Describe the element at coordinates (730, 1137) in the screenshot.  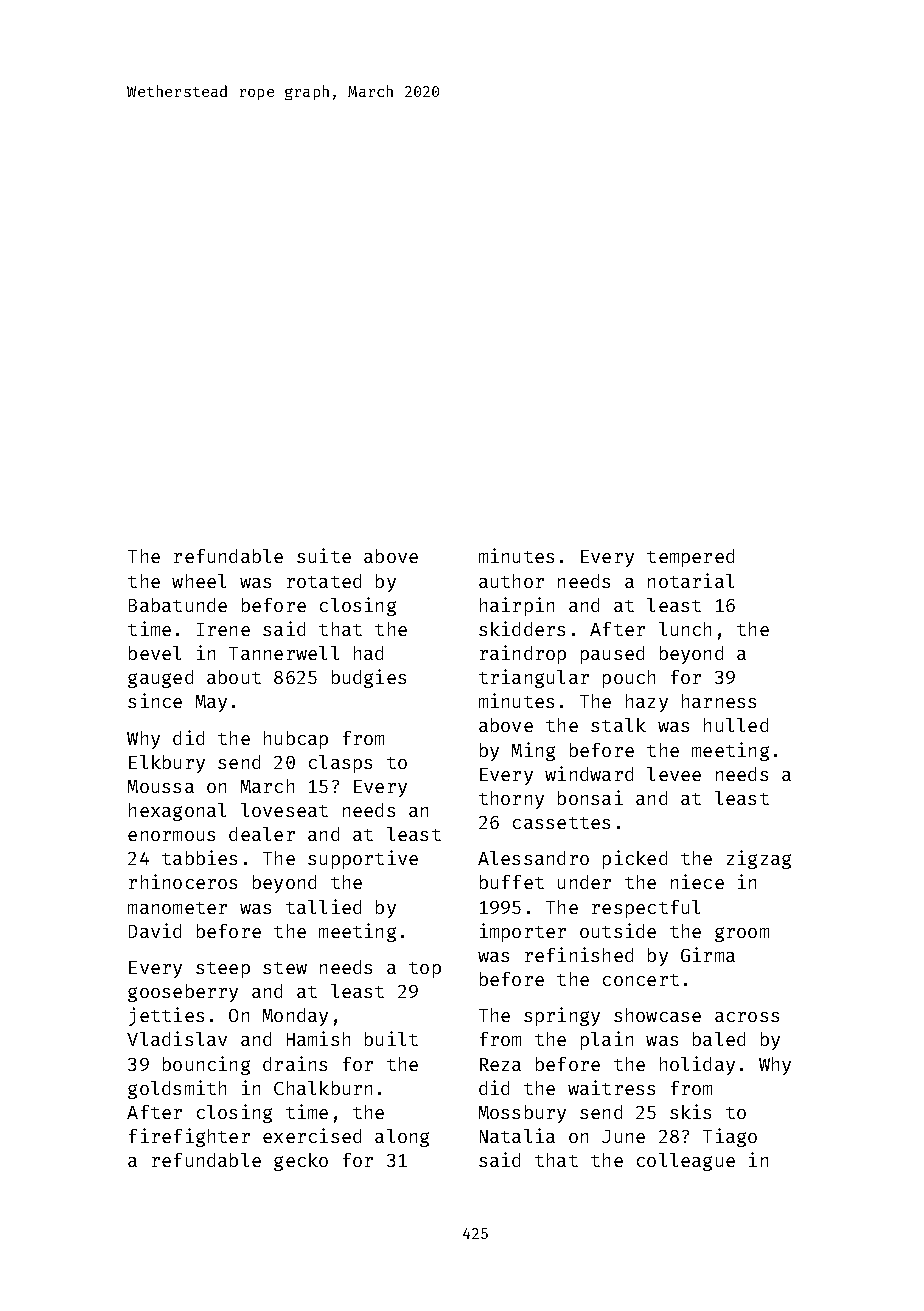
I see `Tiago` at that location.
